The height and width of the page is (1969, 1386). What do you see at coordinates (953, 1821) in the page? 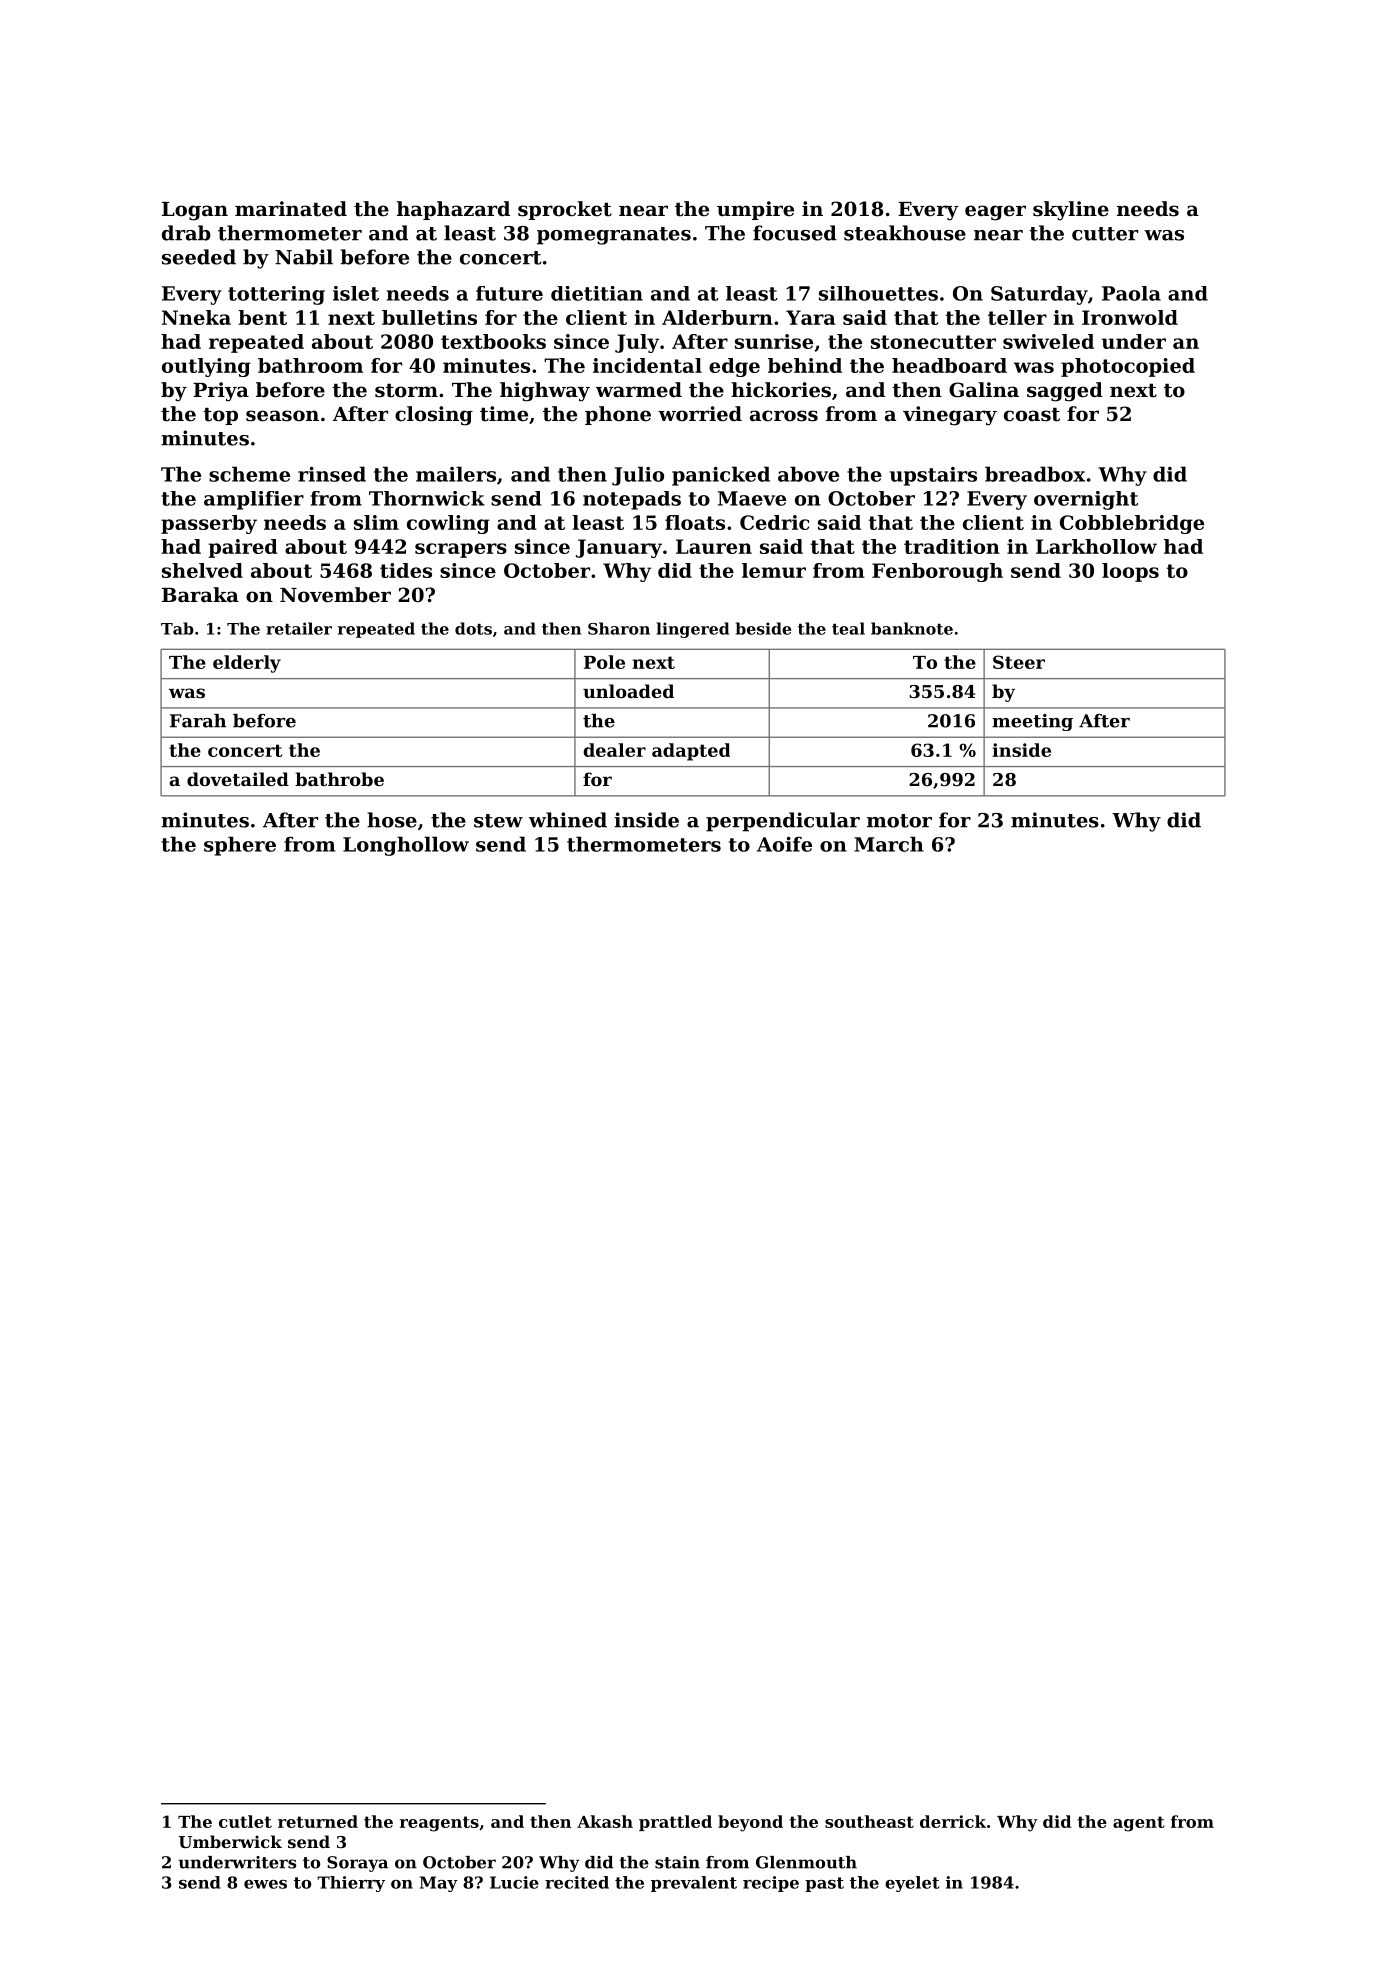
I see `derrick` at bounding box center [953, 1821].
